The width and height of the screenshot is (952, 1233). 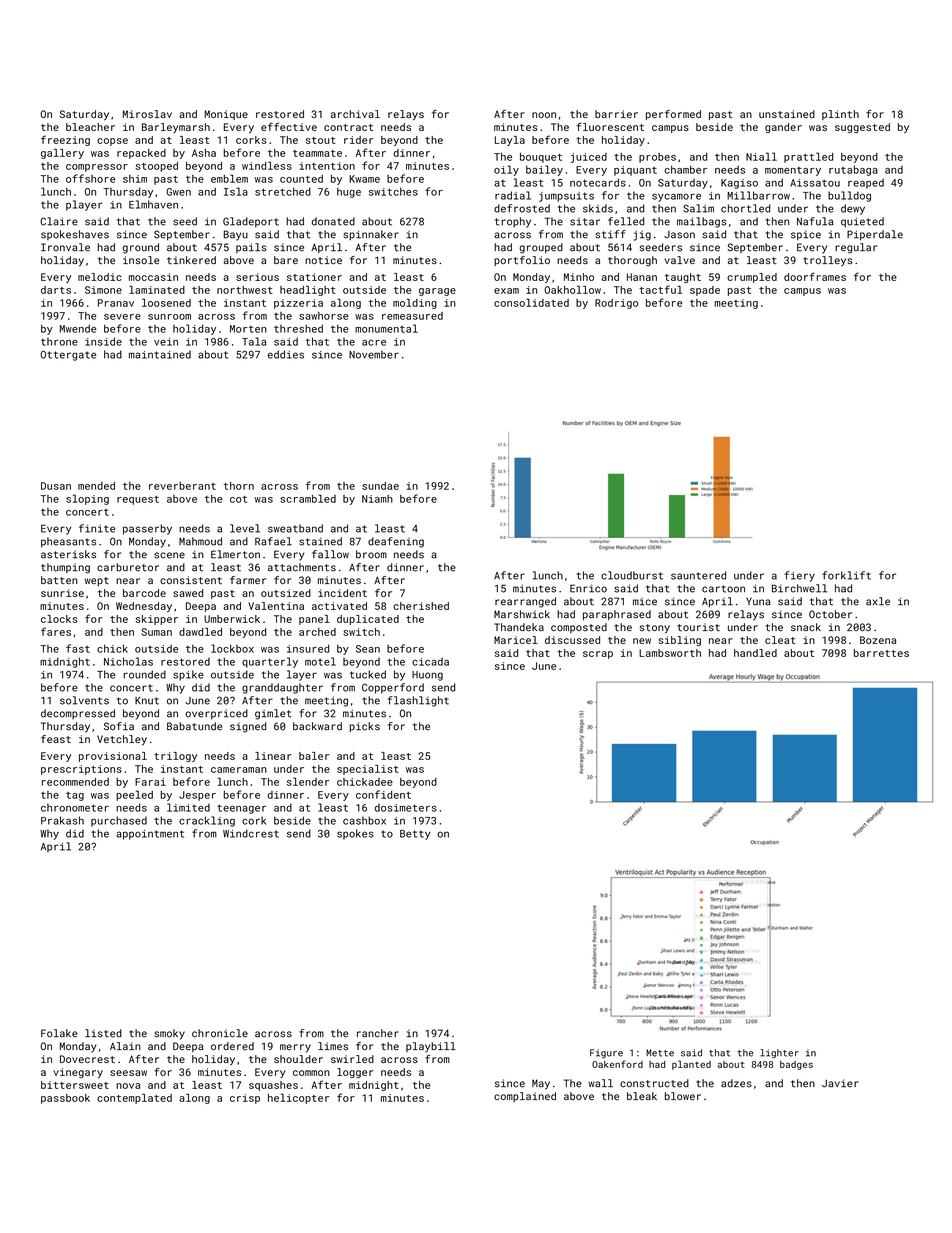 I want to click on plinth, so click(x=840, y=115).
